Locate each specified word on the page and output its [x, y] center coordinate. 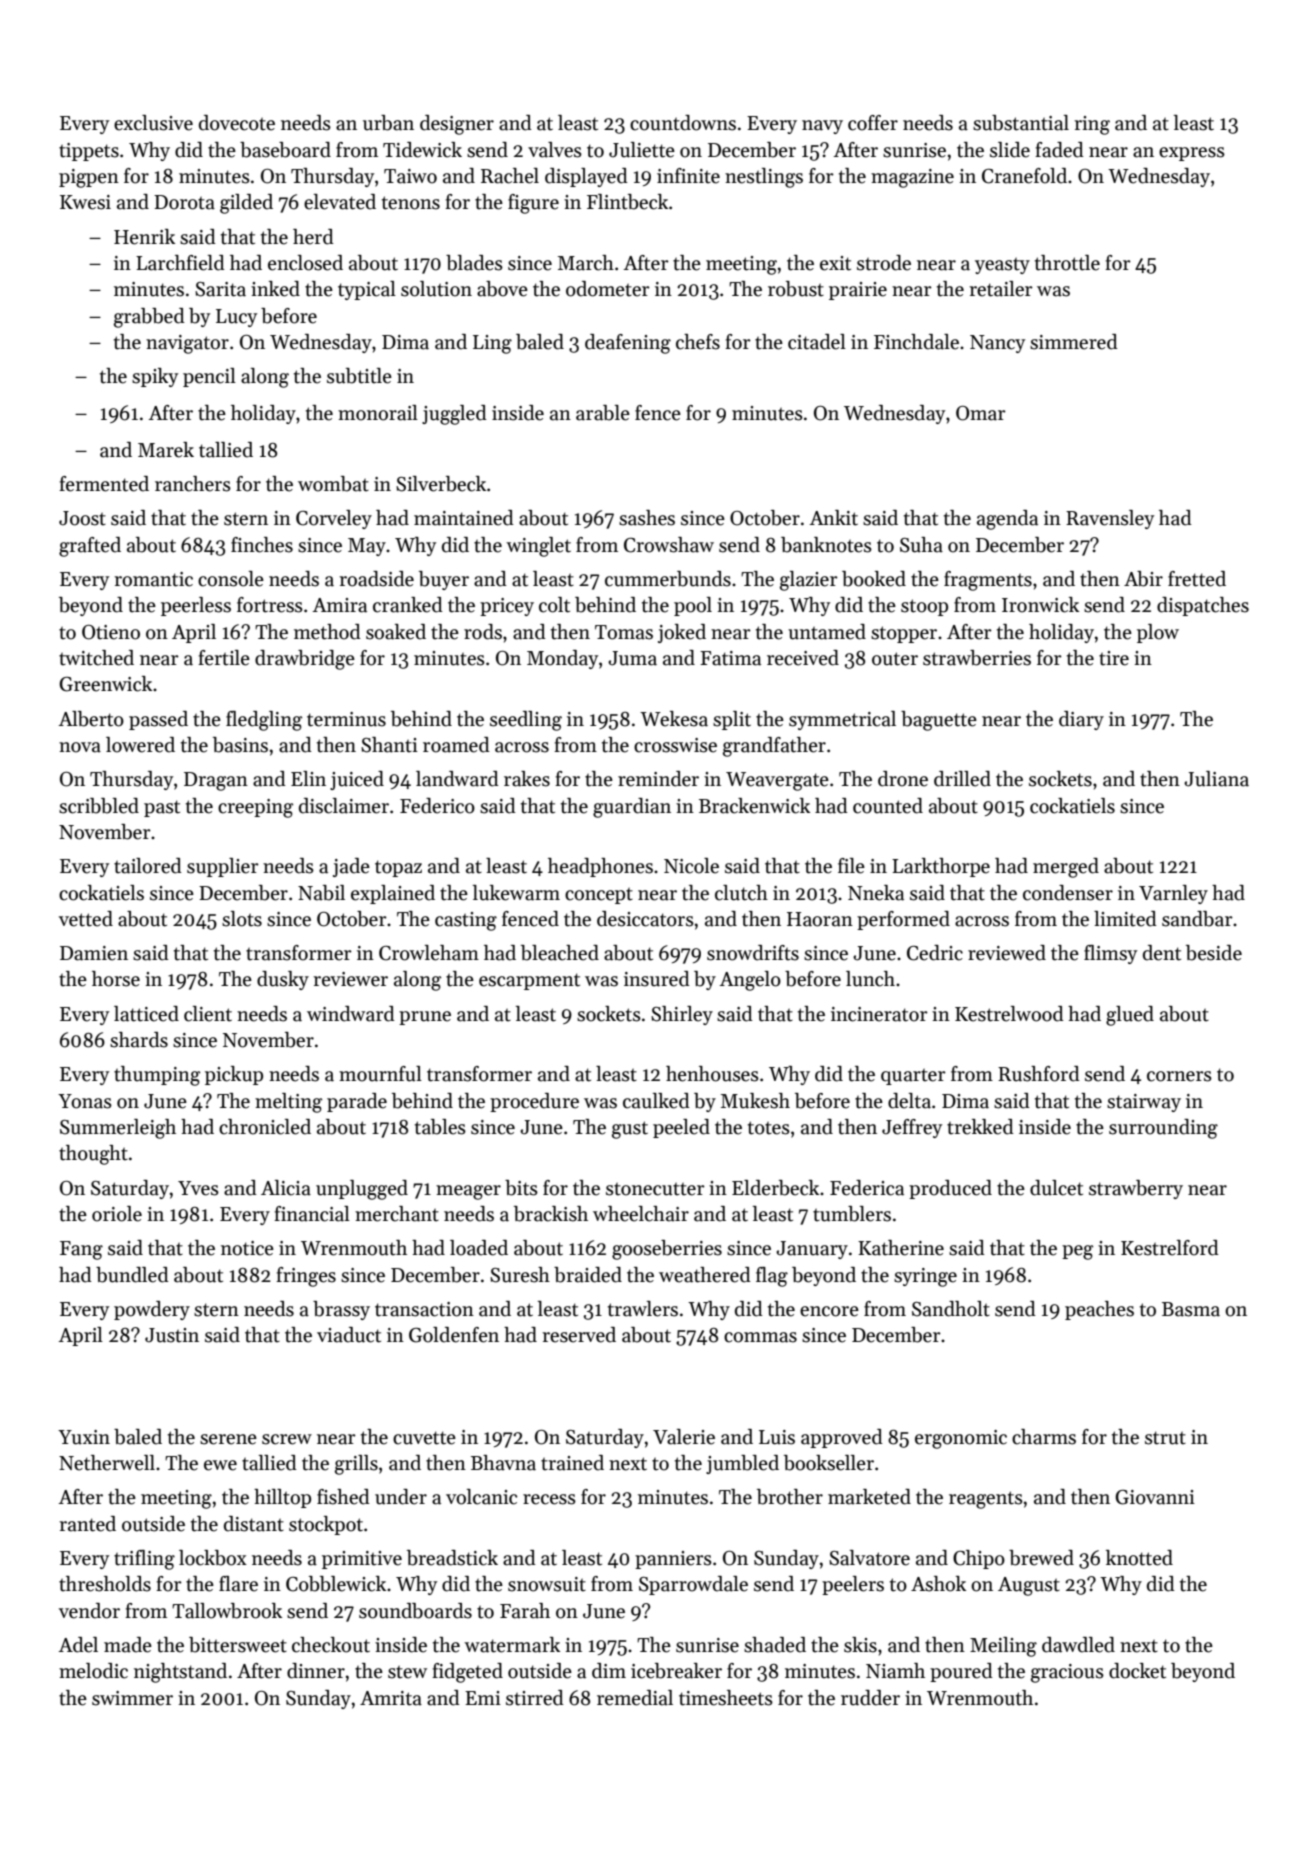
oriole [117, 1214]
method [327, 632]
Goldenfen [454, 1335]
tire [1114, 658]
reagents [986, 1500]
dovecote [237, 123]
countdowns [683, 123]
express [1192, 154]
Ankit [833, 518]
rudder [870, 1698]
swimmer [132, 1698]
